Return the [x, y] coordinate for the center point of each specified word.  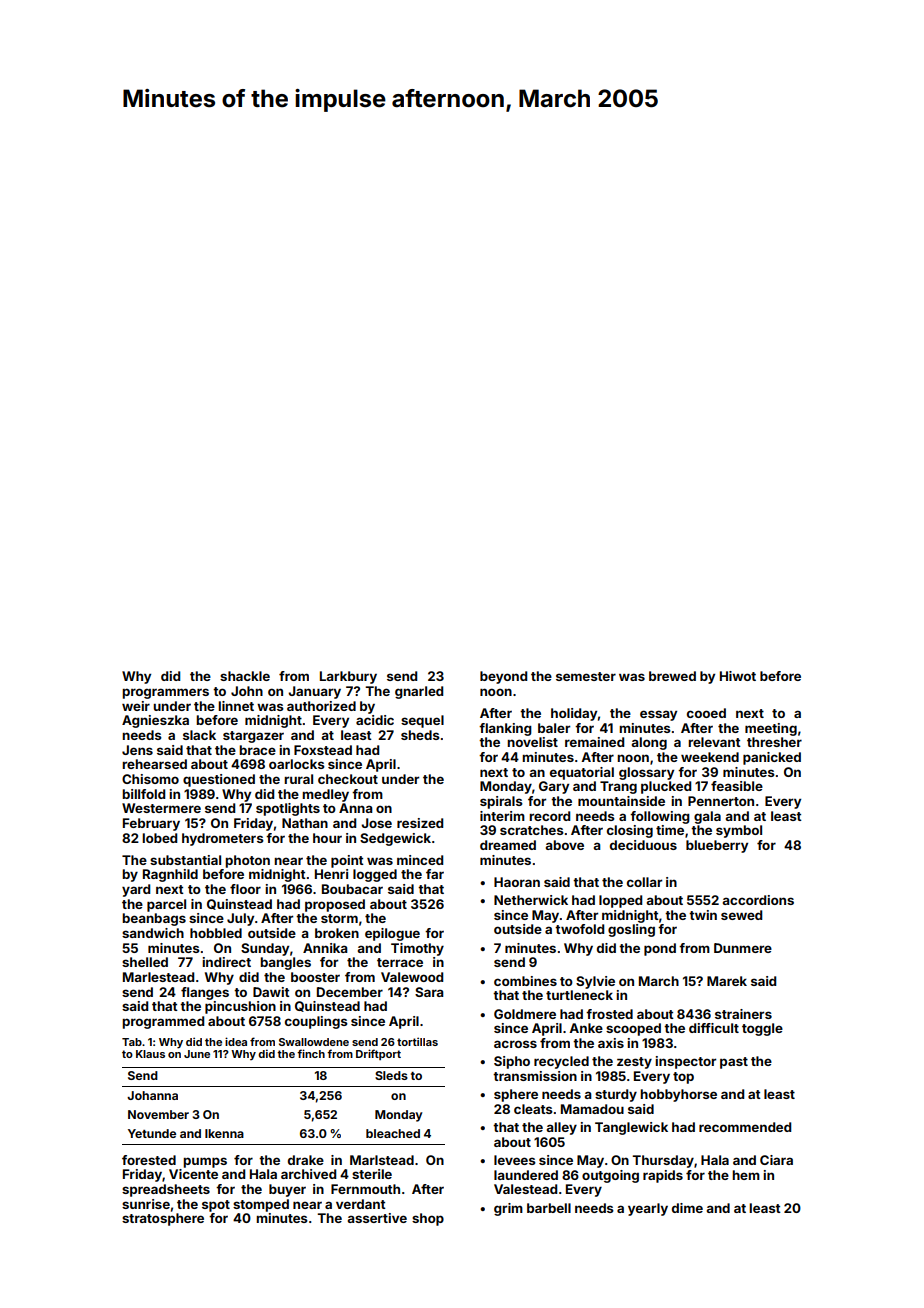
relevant [714, 742]
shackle [245, 676]
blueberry [717, 846]
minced [420, 860]
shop [428, 1219]
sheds [420, 735]
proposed [335, 905]
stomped [261, 1205]
